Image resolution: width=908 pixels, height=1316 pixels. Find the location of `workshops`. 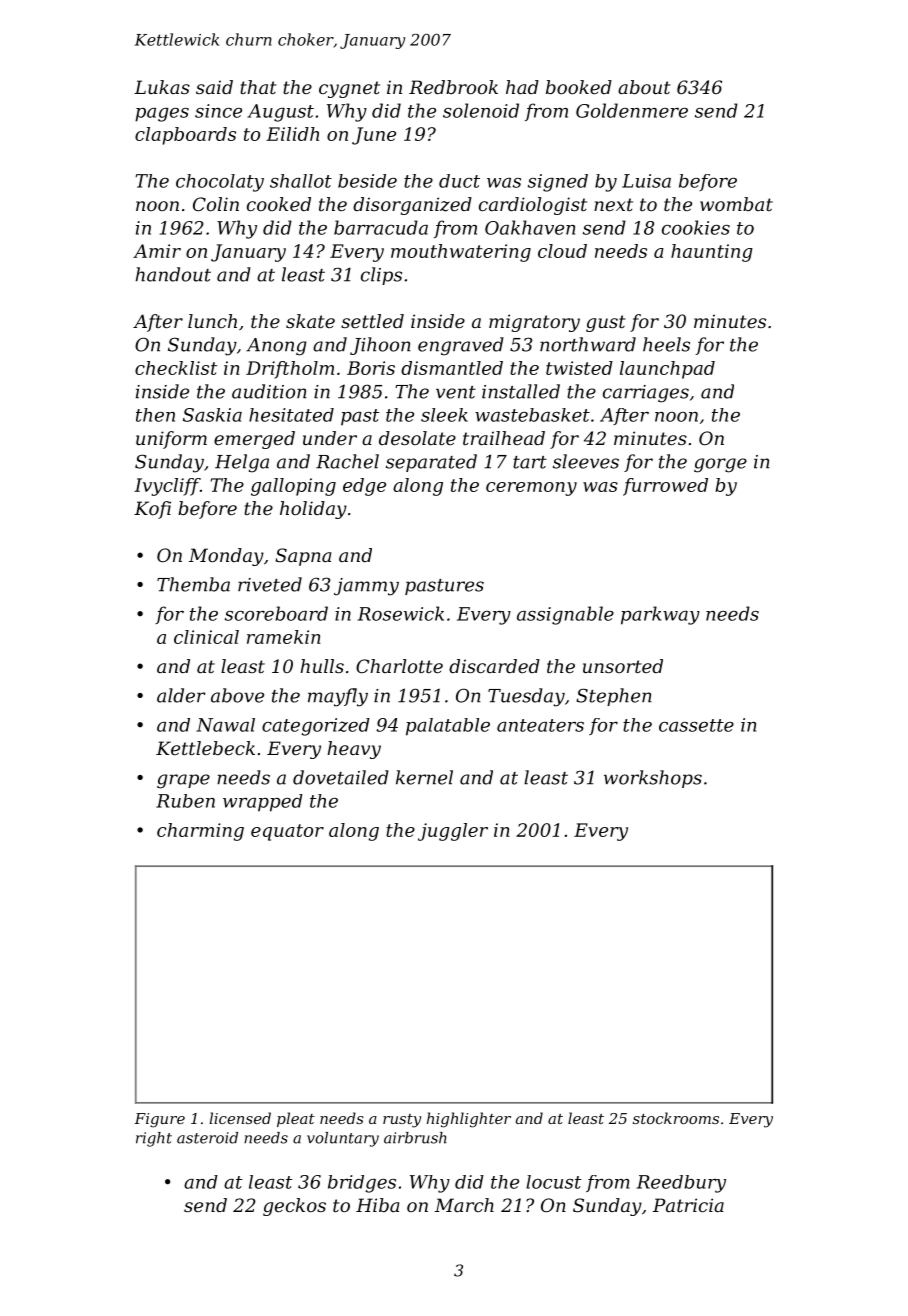

workshops is located at coordinates (653, 779).
